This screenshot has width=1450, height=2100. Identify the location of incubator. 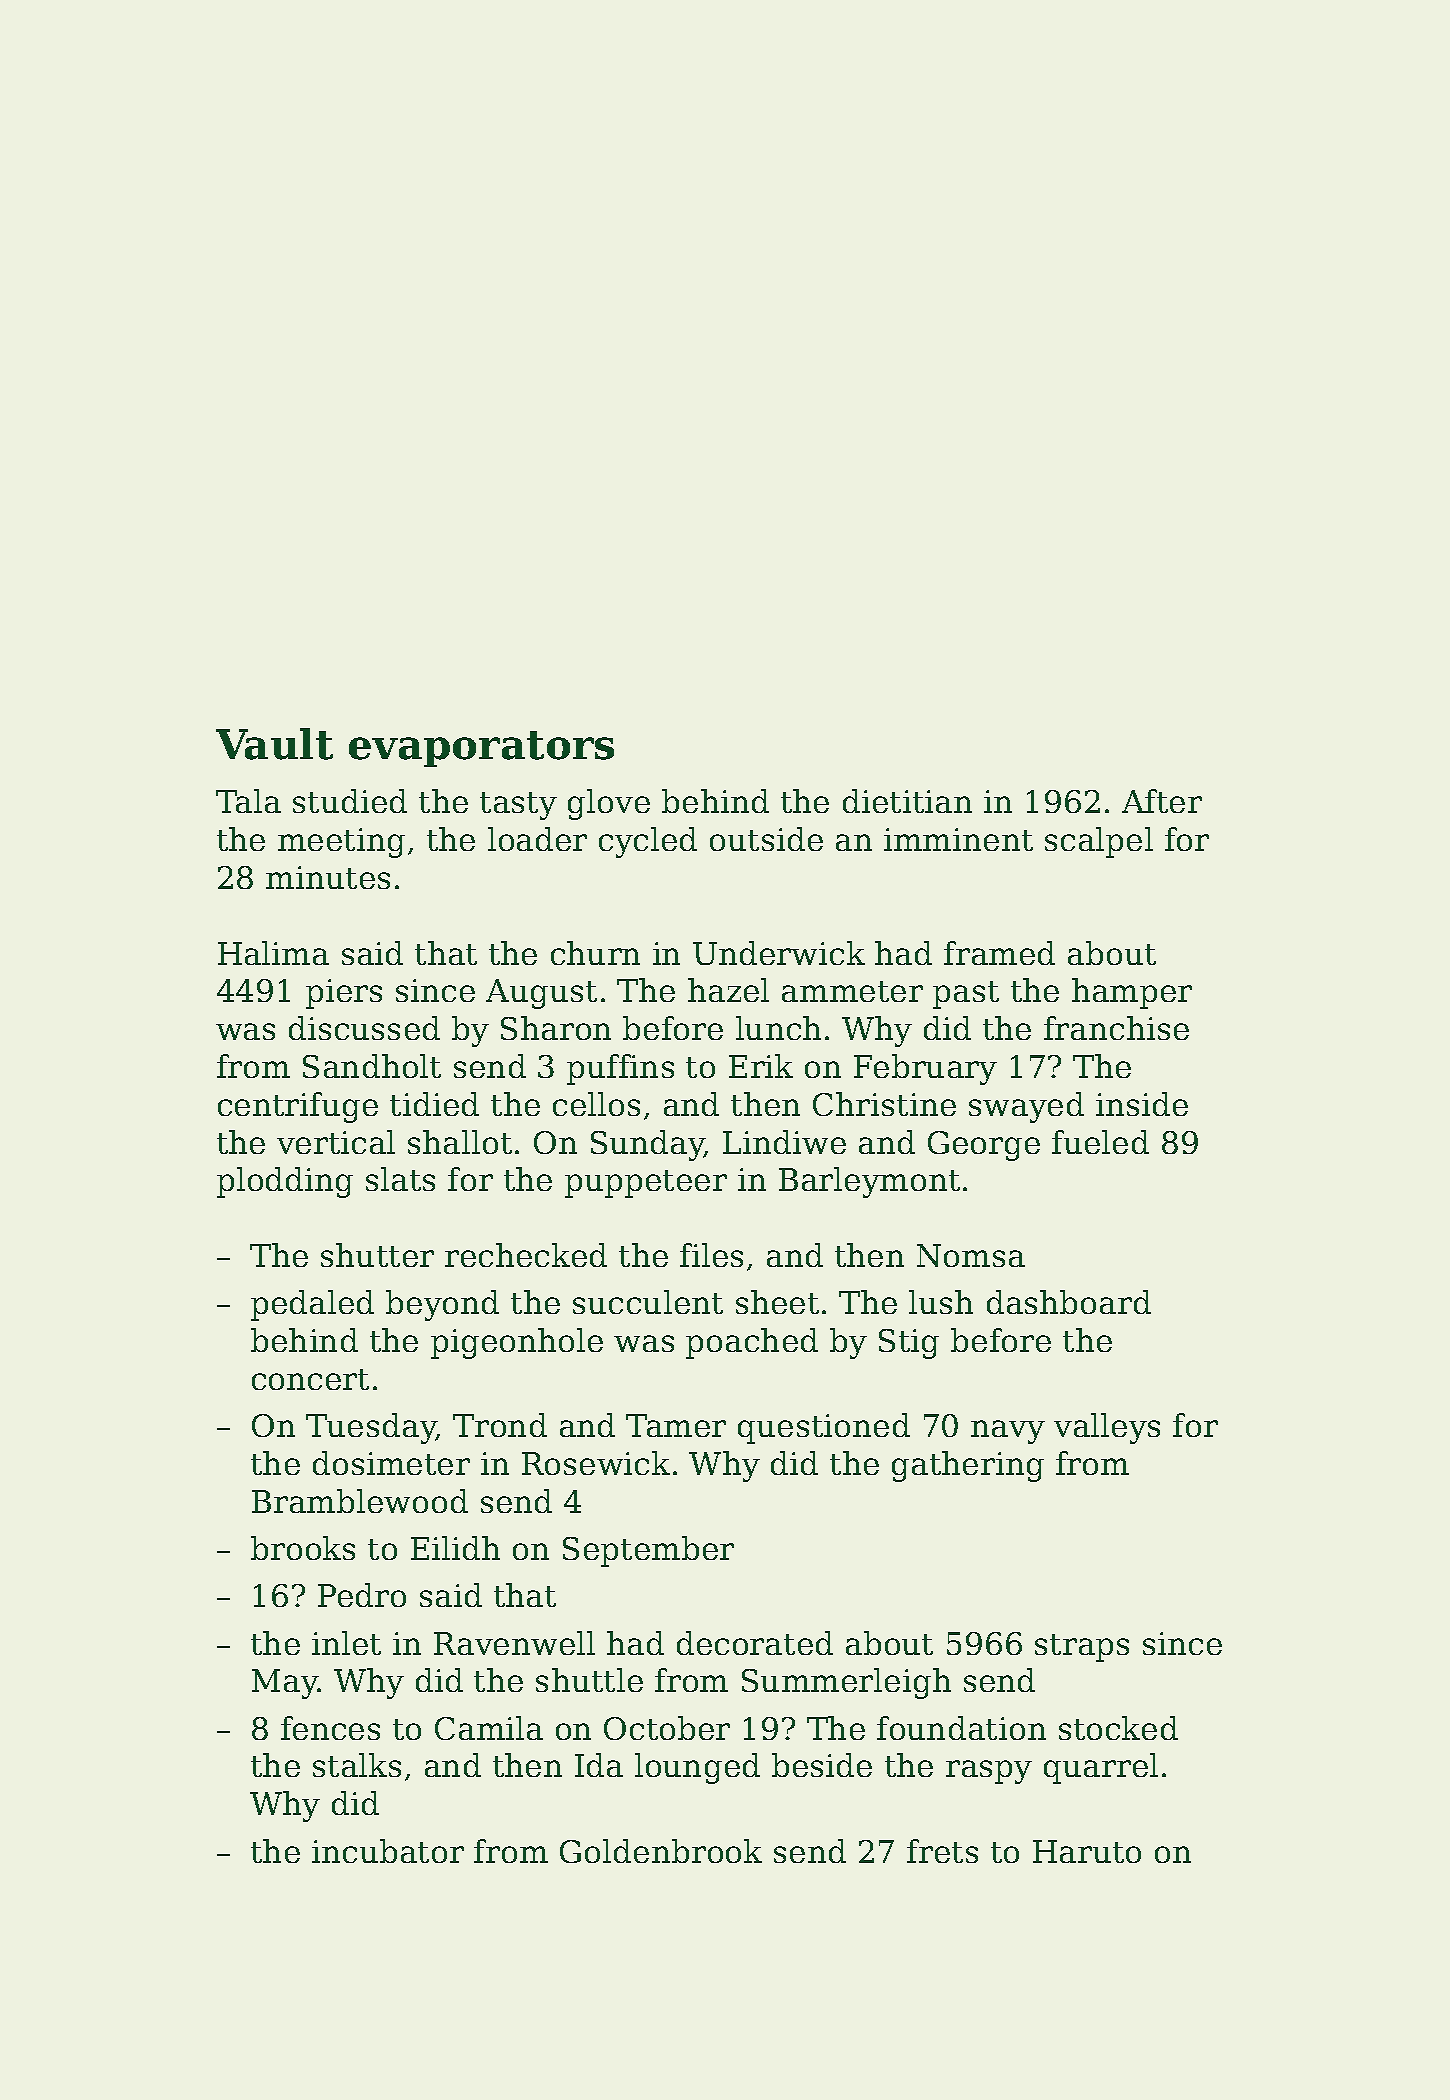
(388, 1851).
